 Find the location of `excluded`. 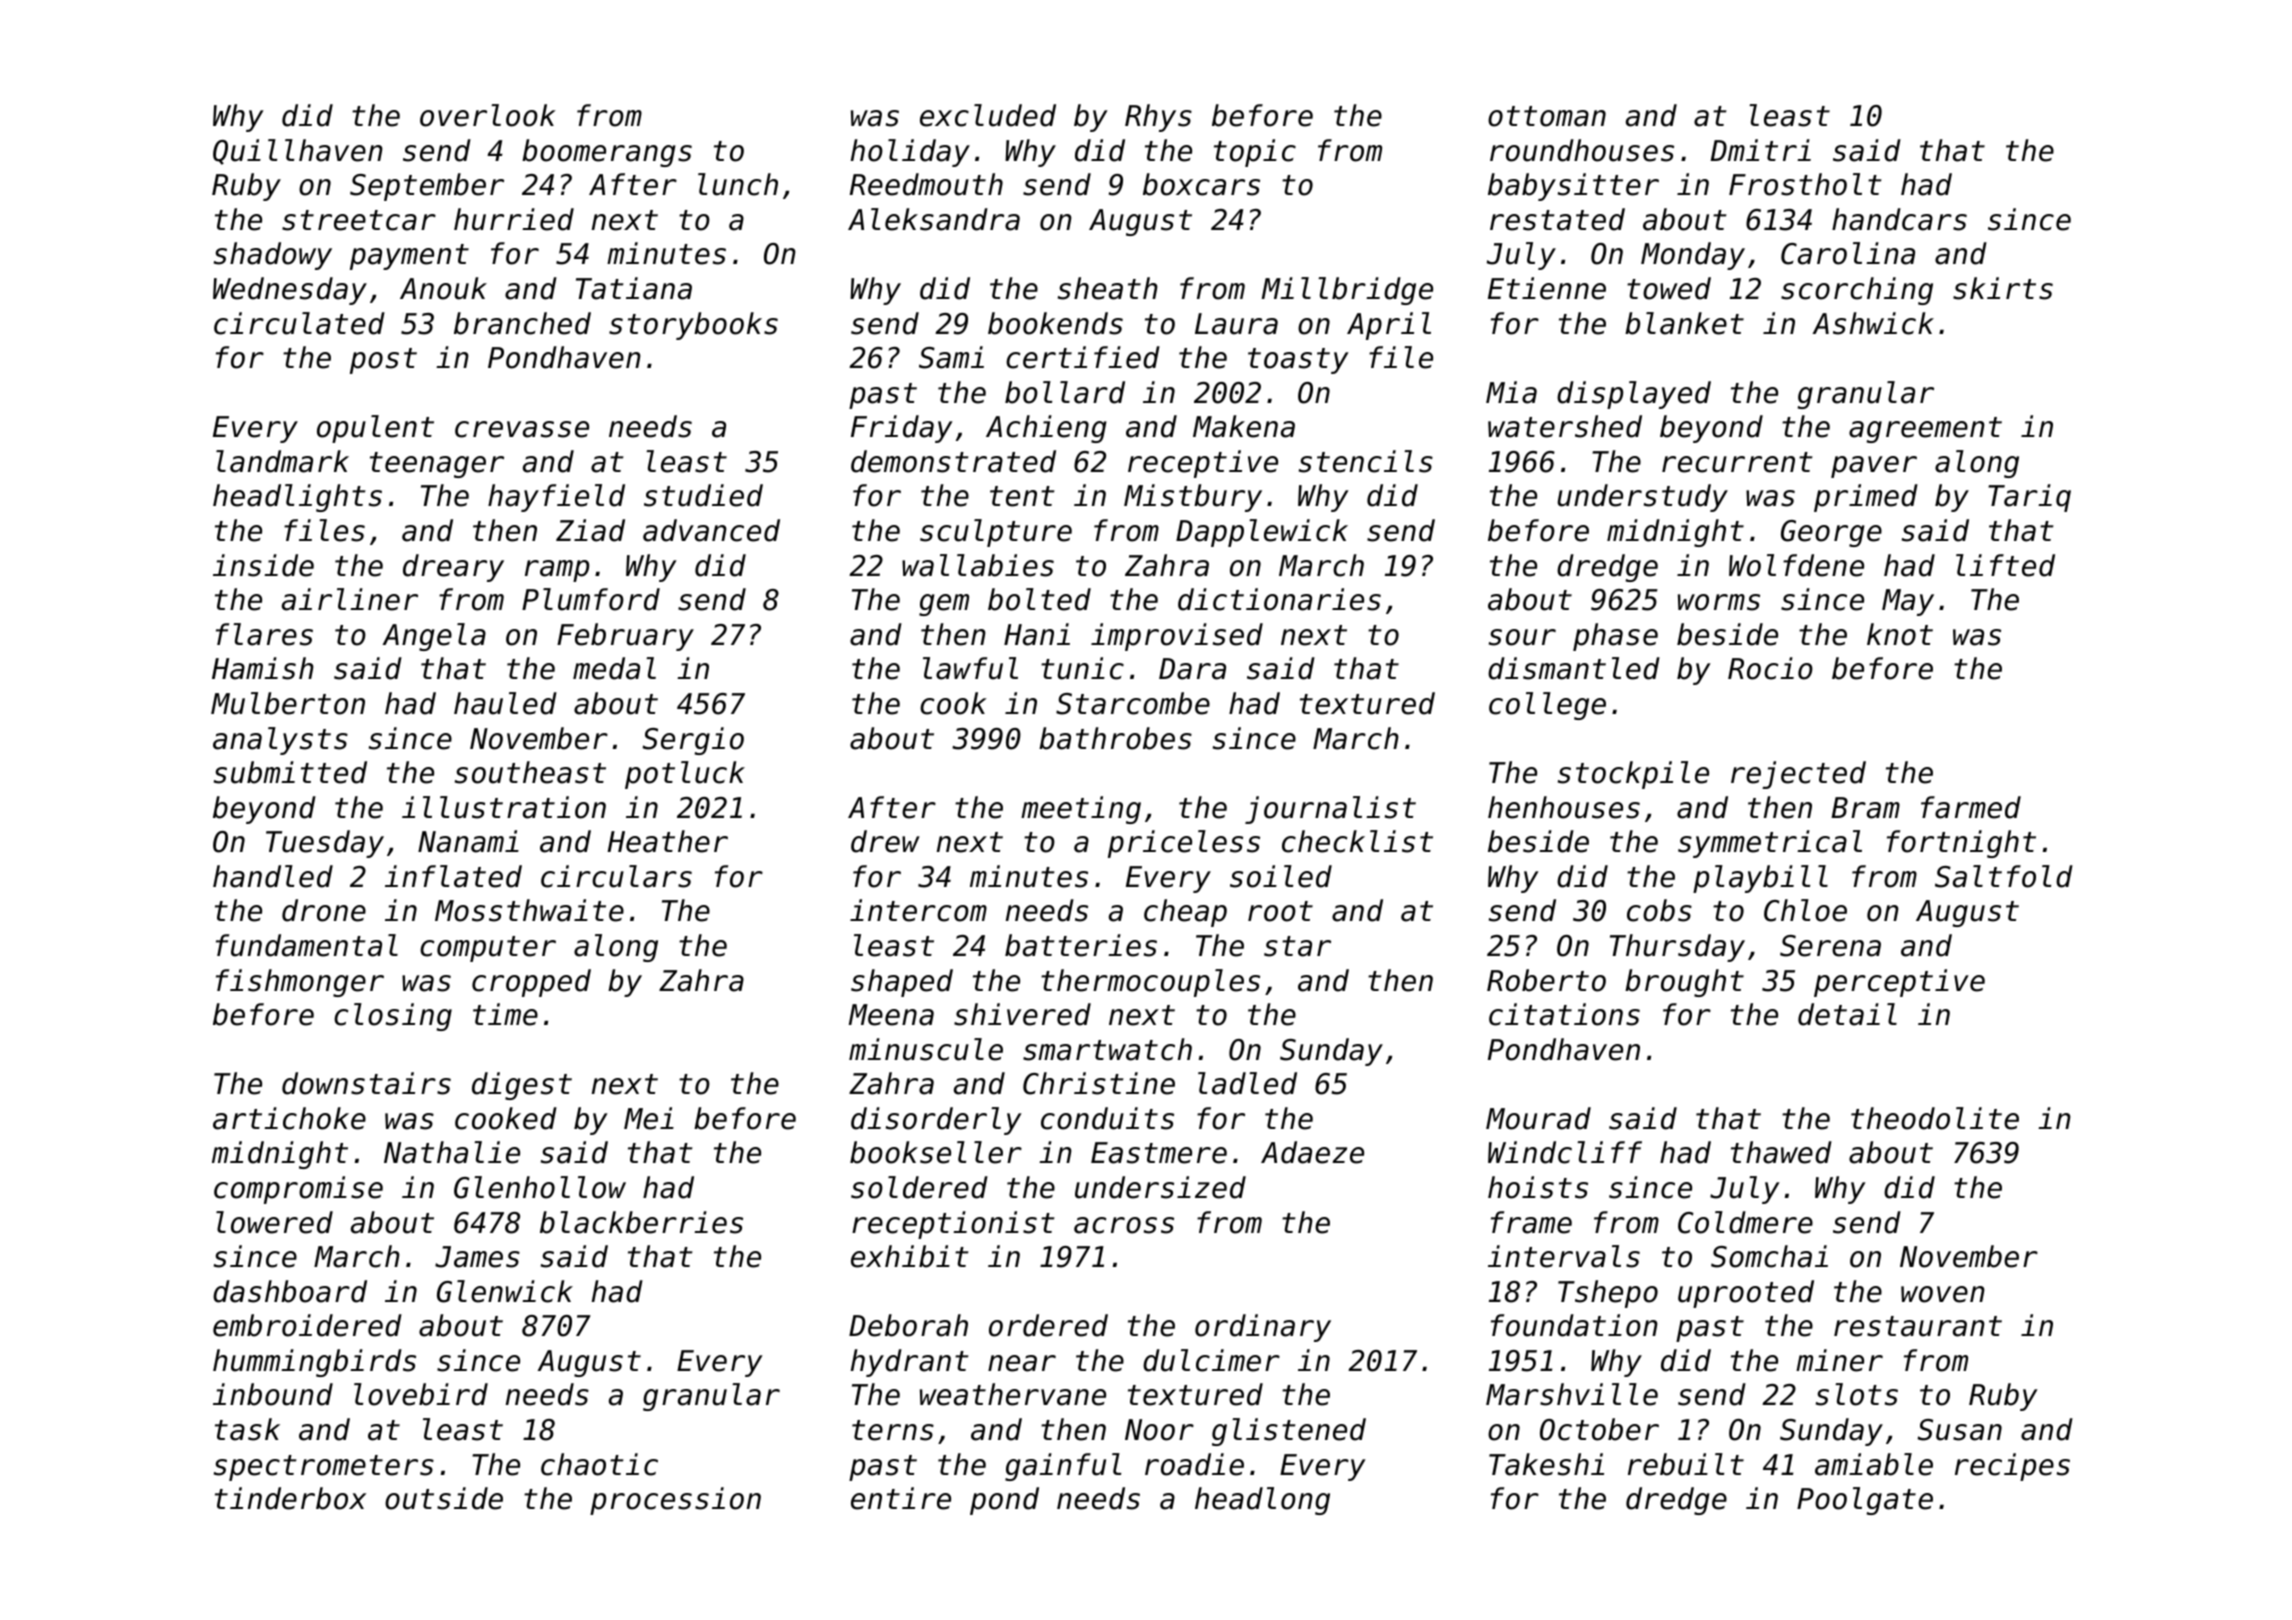

excluded is located at coordinates (988, 115).
